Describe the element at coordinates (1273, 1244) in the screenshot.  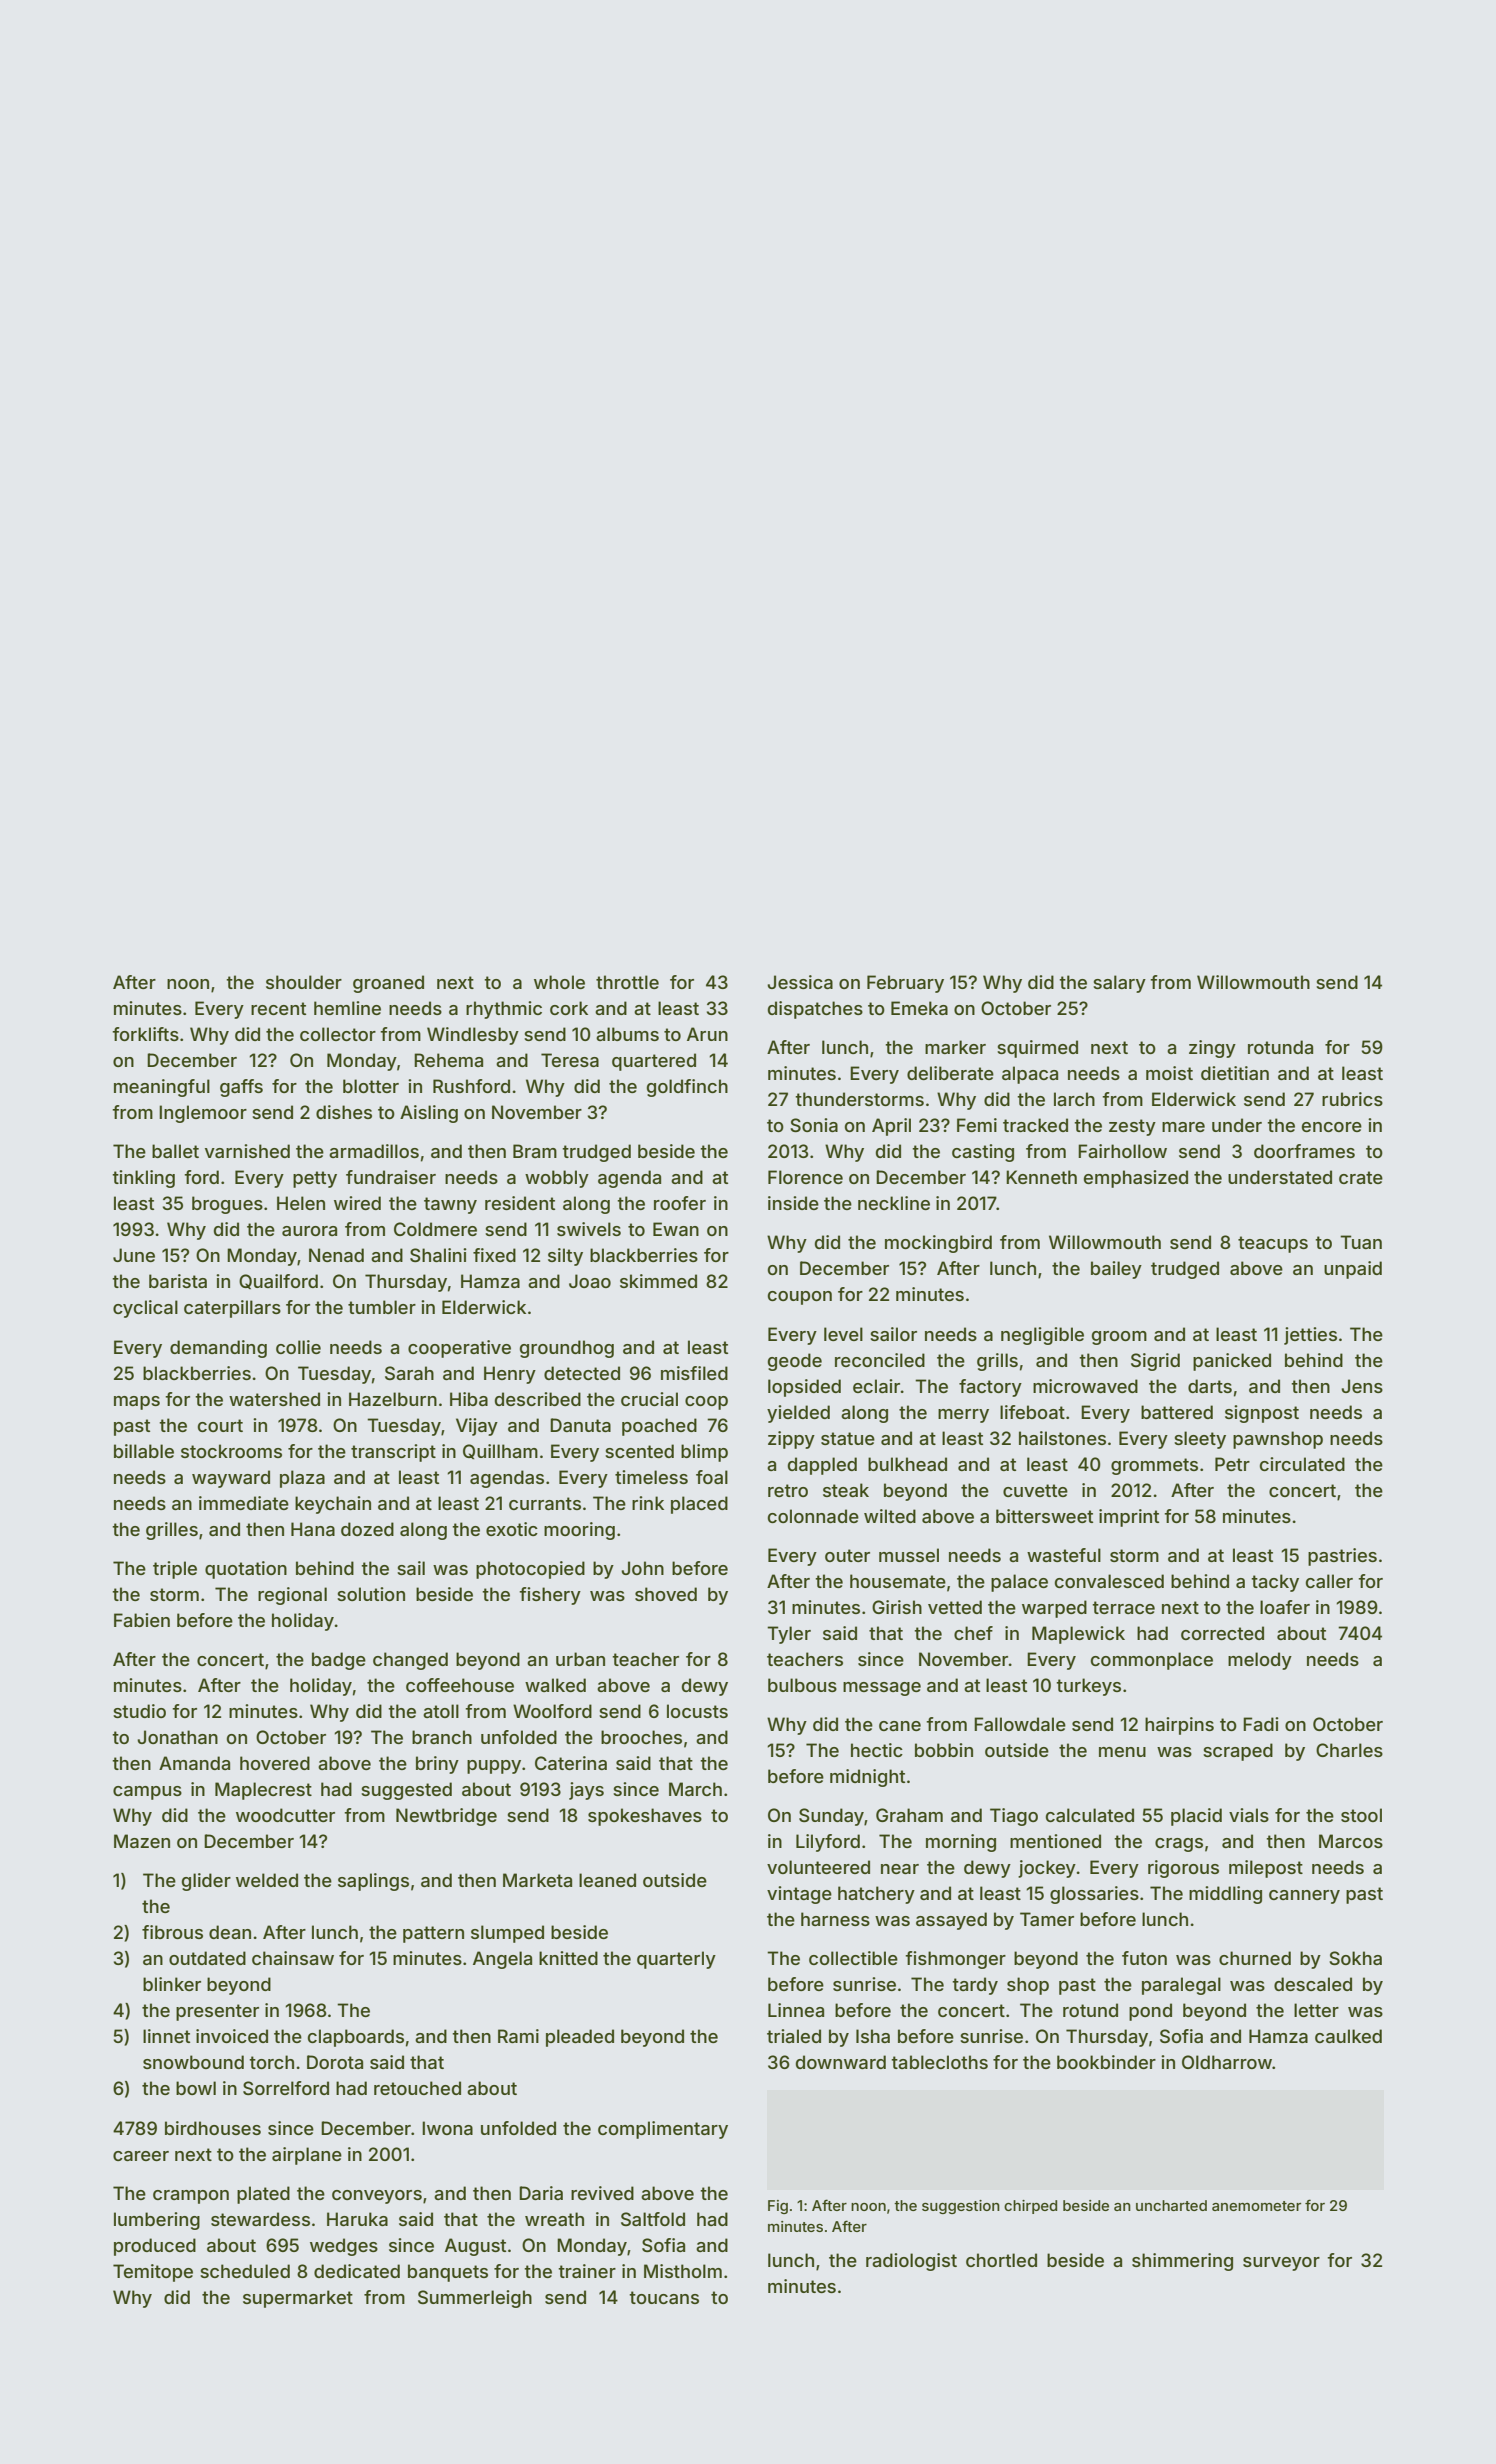
I see `teacups` at that location.
